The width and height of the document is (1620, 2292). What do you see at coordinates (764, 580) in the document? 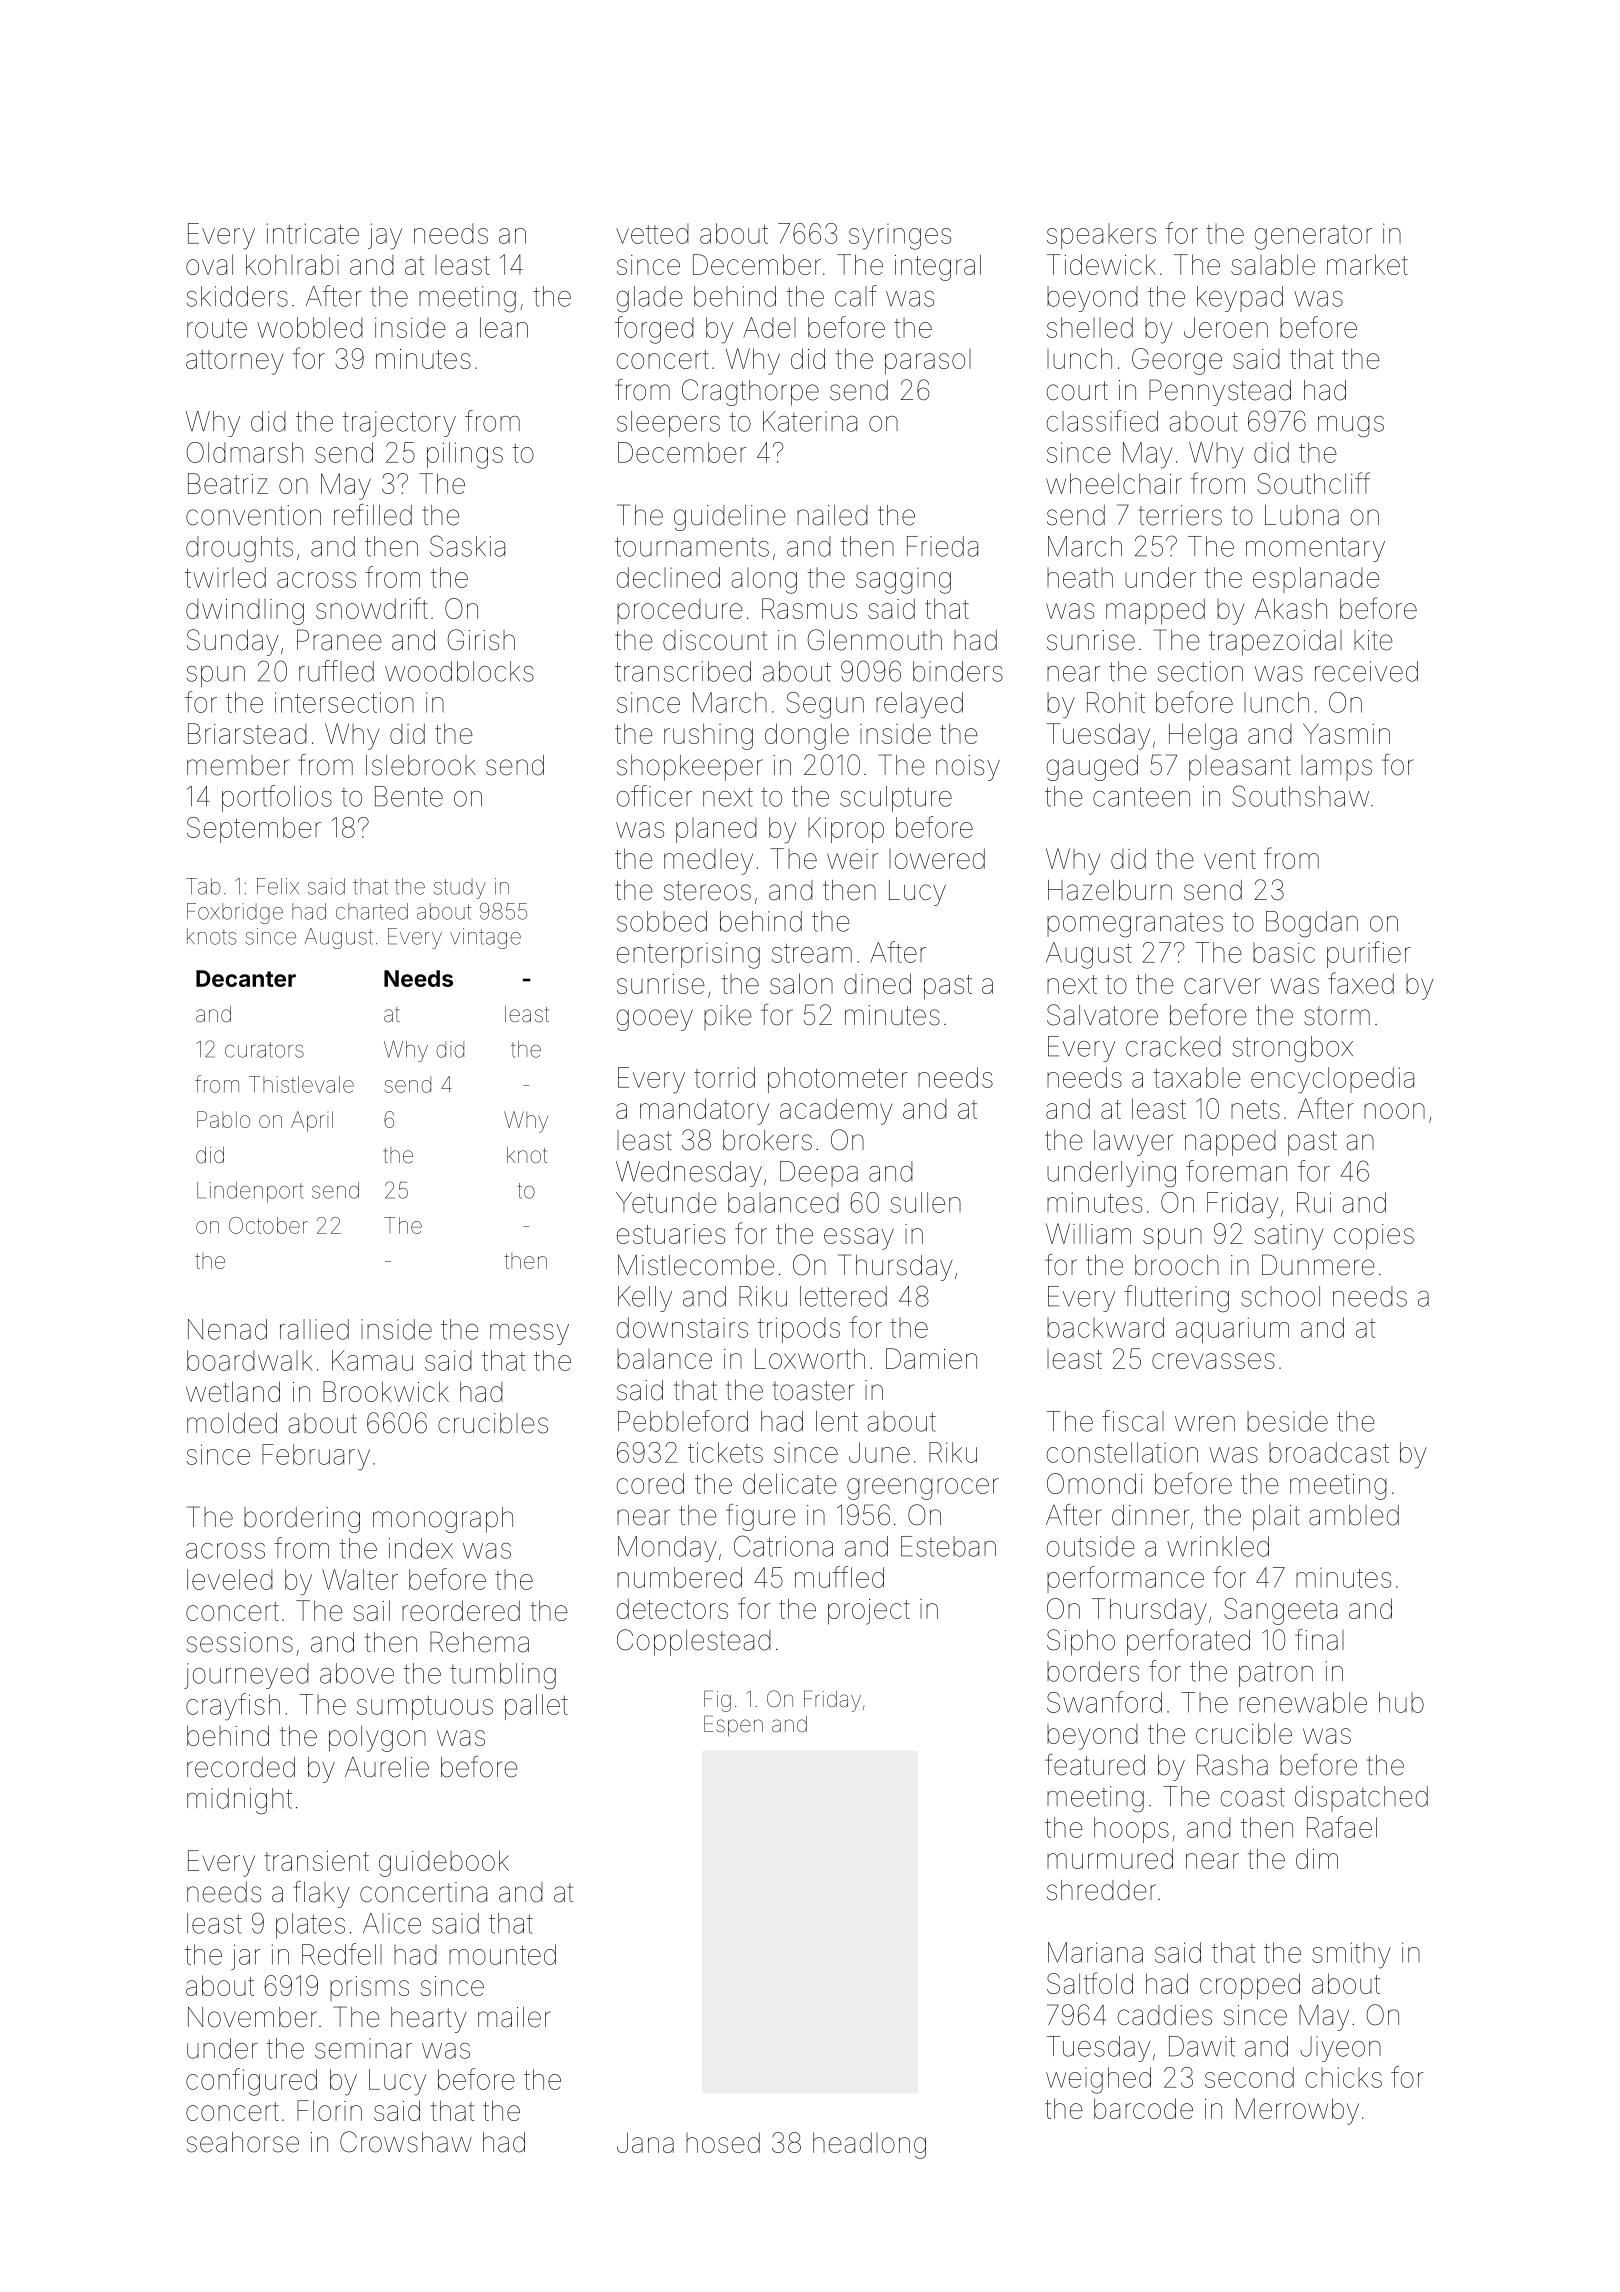
I see `along` at bounding box center [764, 580].
